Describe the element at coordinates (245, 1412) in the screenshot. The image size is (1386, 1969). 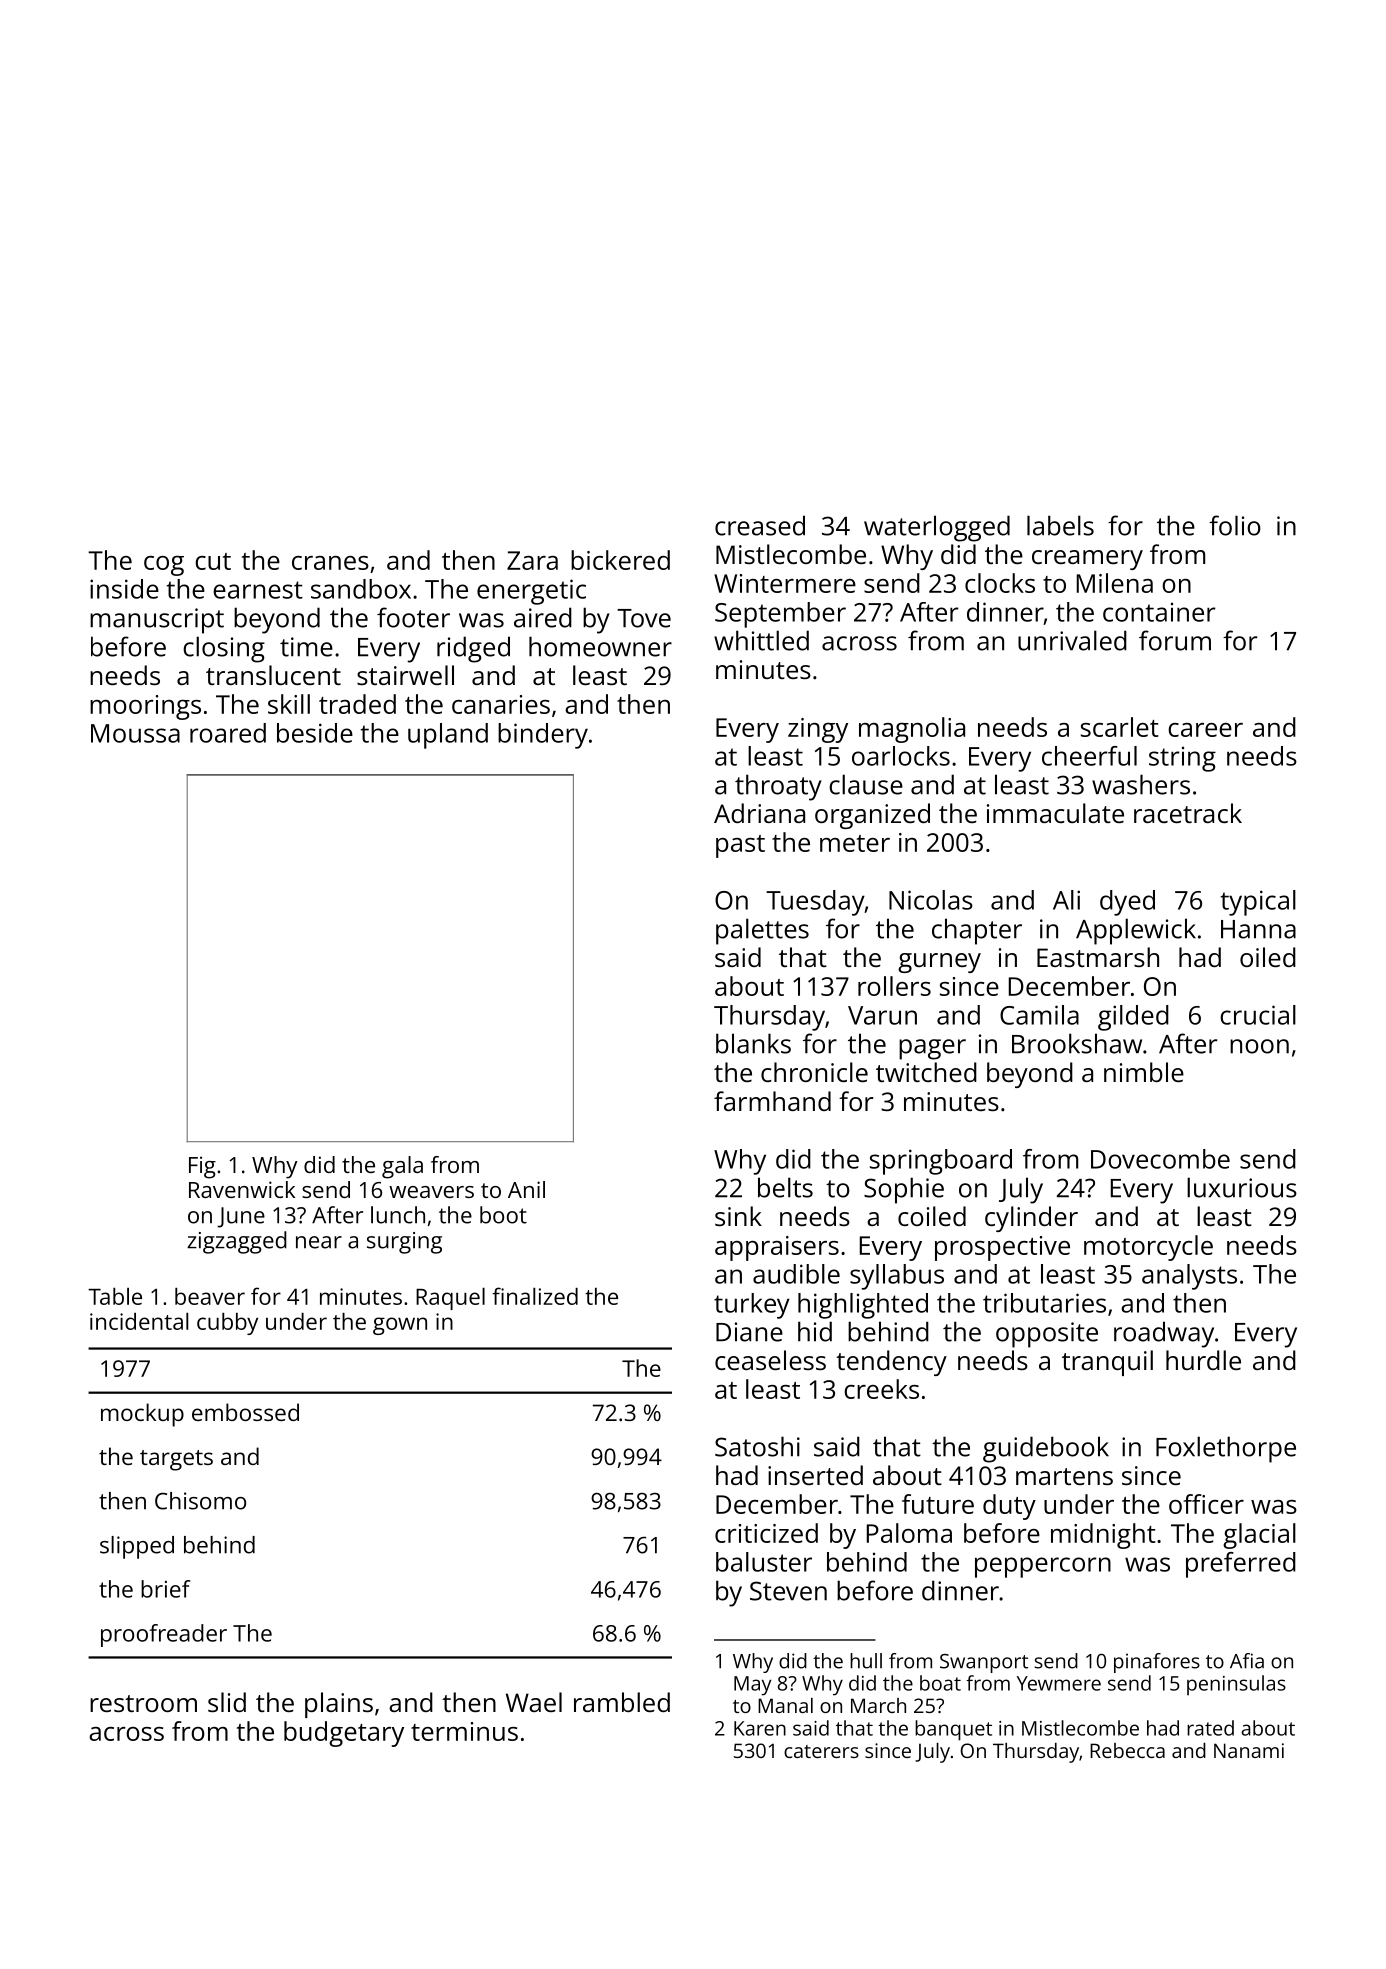
I see `embossed` at that location.
